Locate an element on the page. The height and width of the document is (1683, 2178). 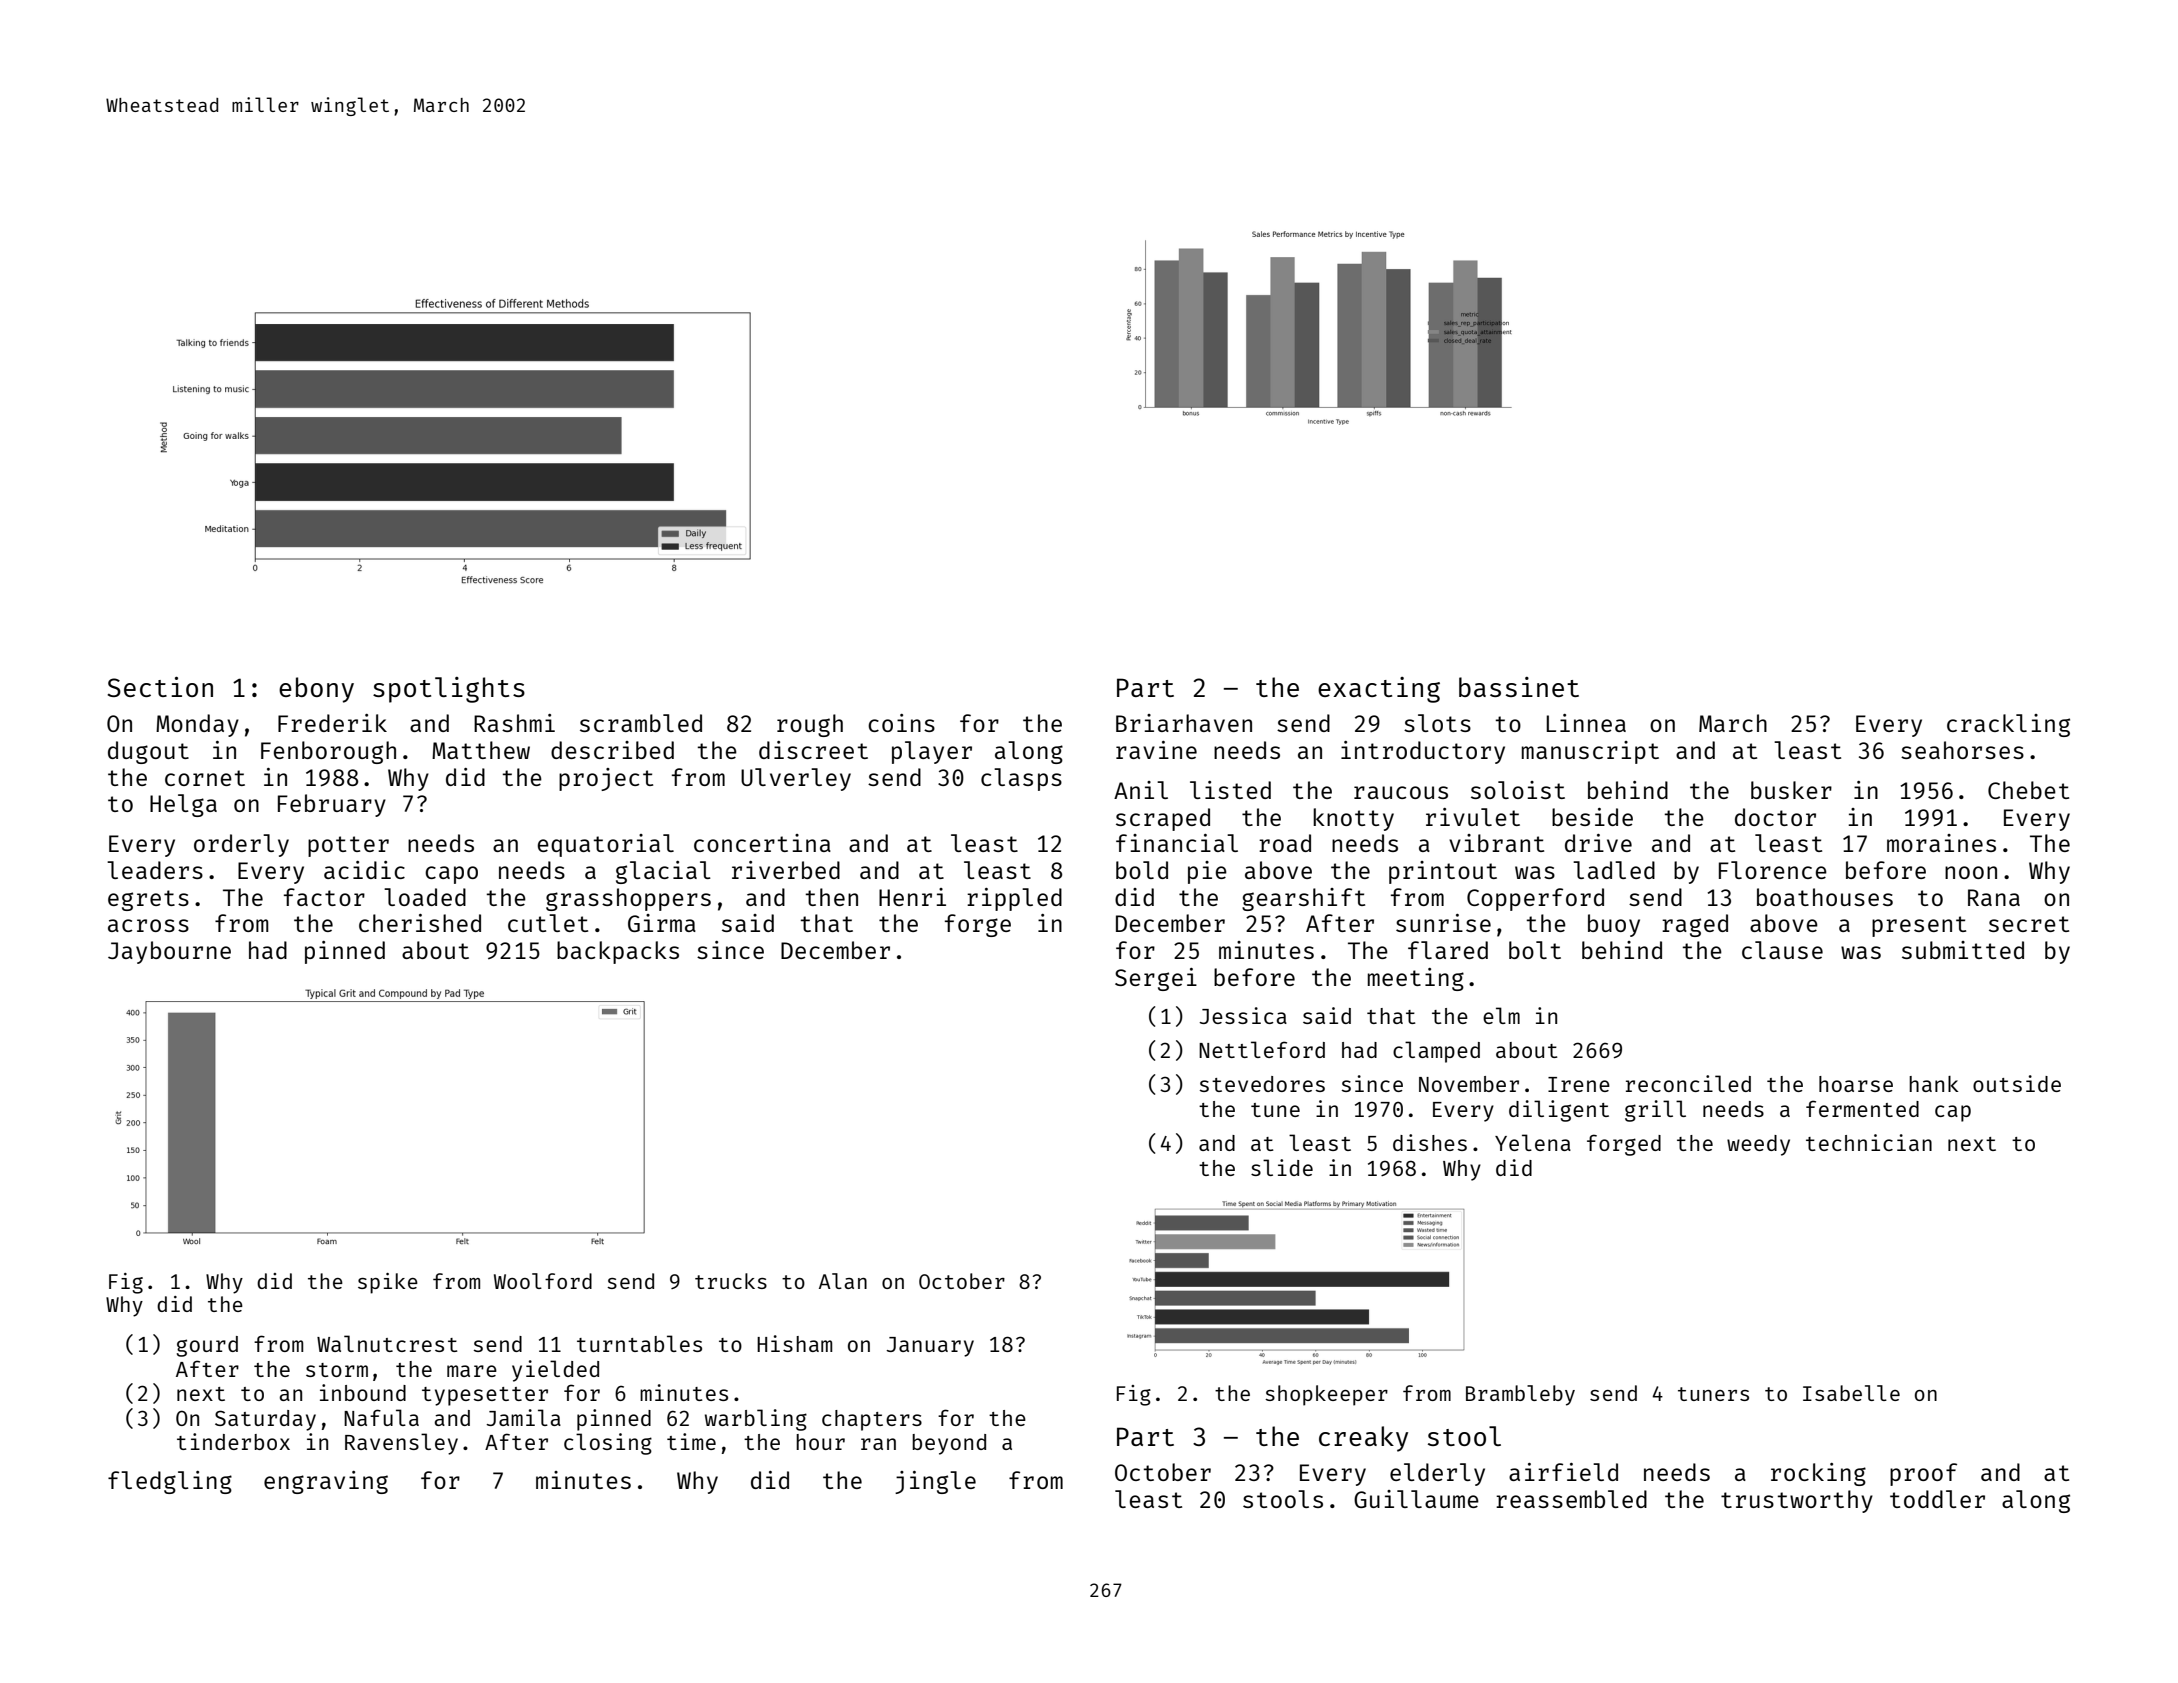
Isabelle is located at coordinates (1851, 1393).
